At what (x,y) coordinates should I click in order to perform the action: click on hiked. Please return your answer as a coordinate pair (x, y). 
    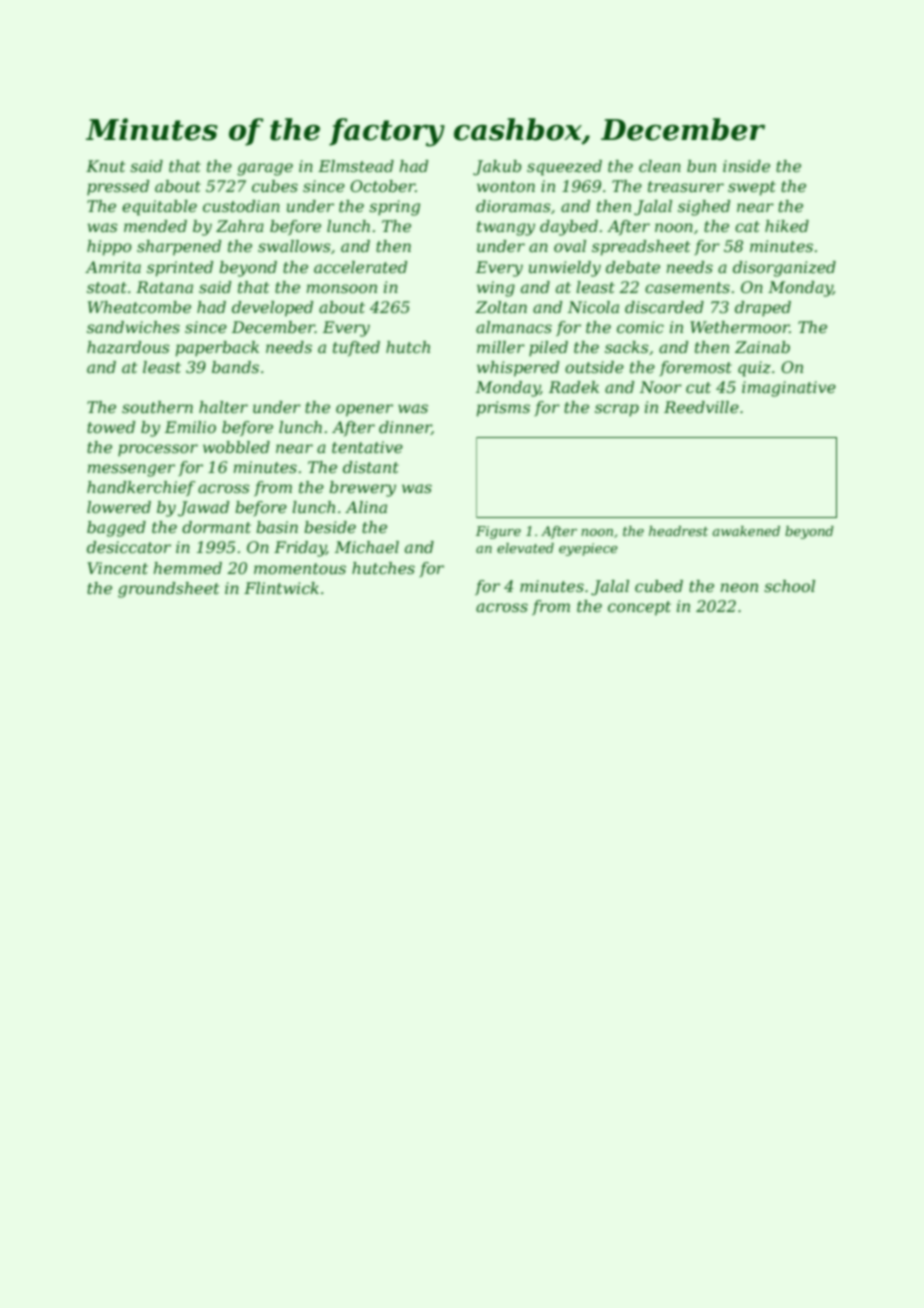
    Looking at the image, I should click on (787, 226).
